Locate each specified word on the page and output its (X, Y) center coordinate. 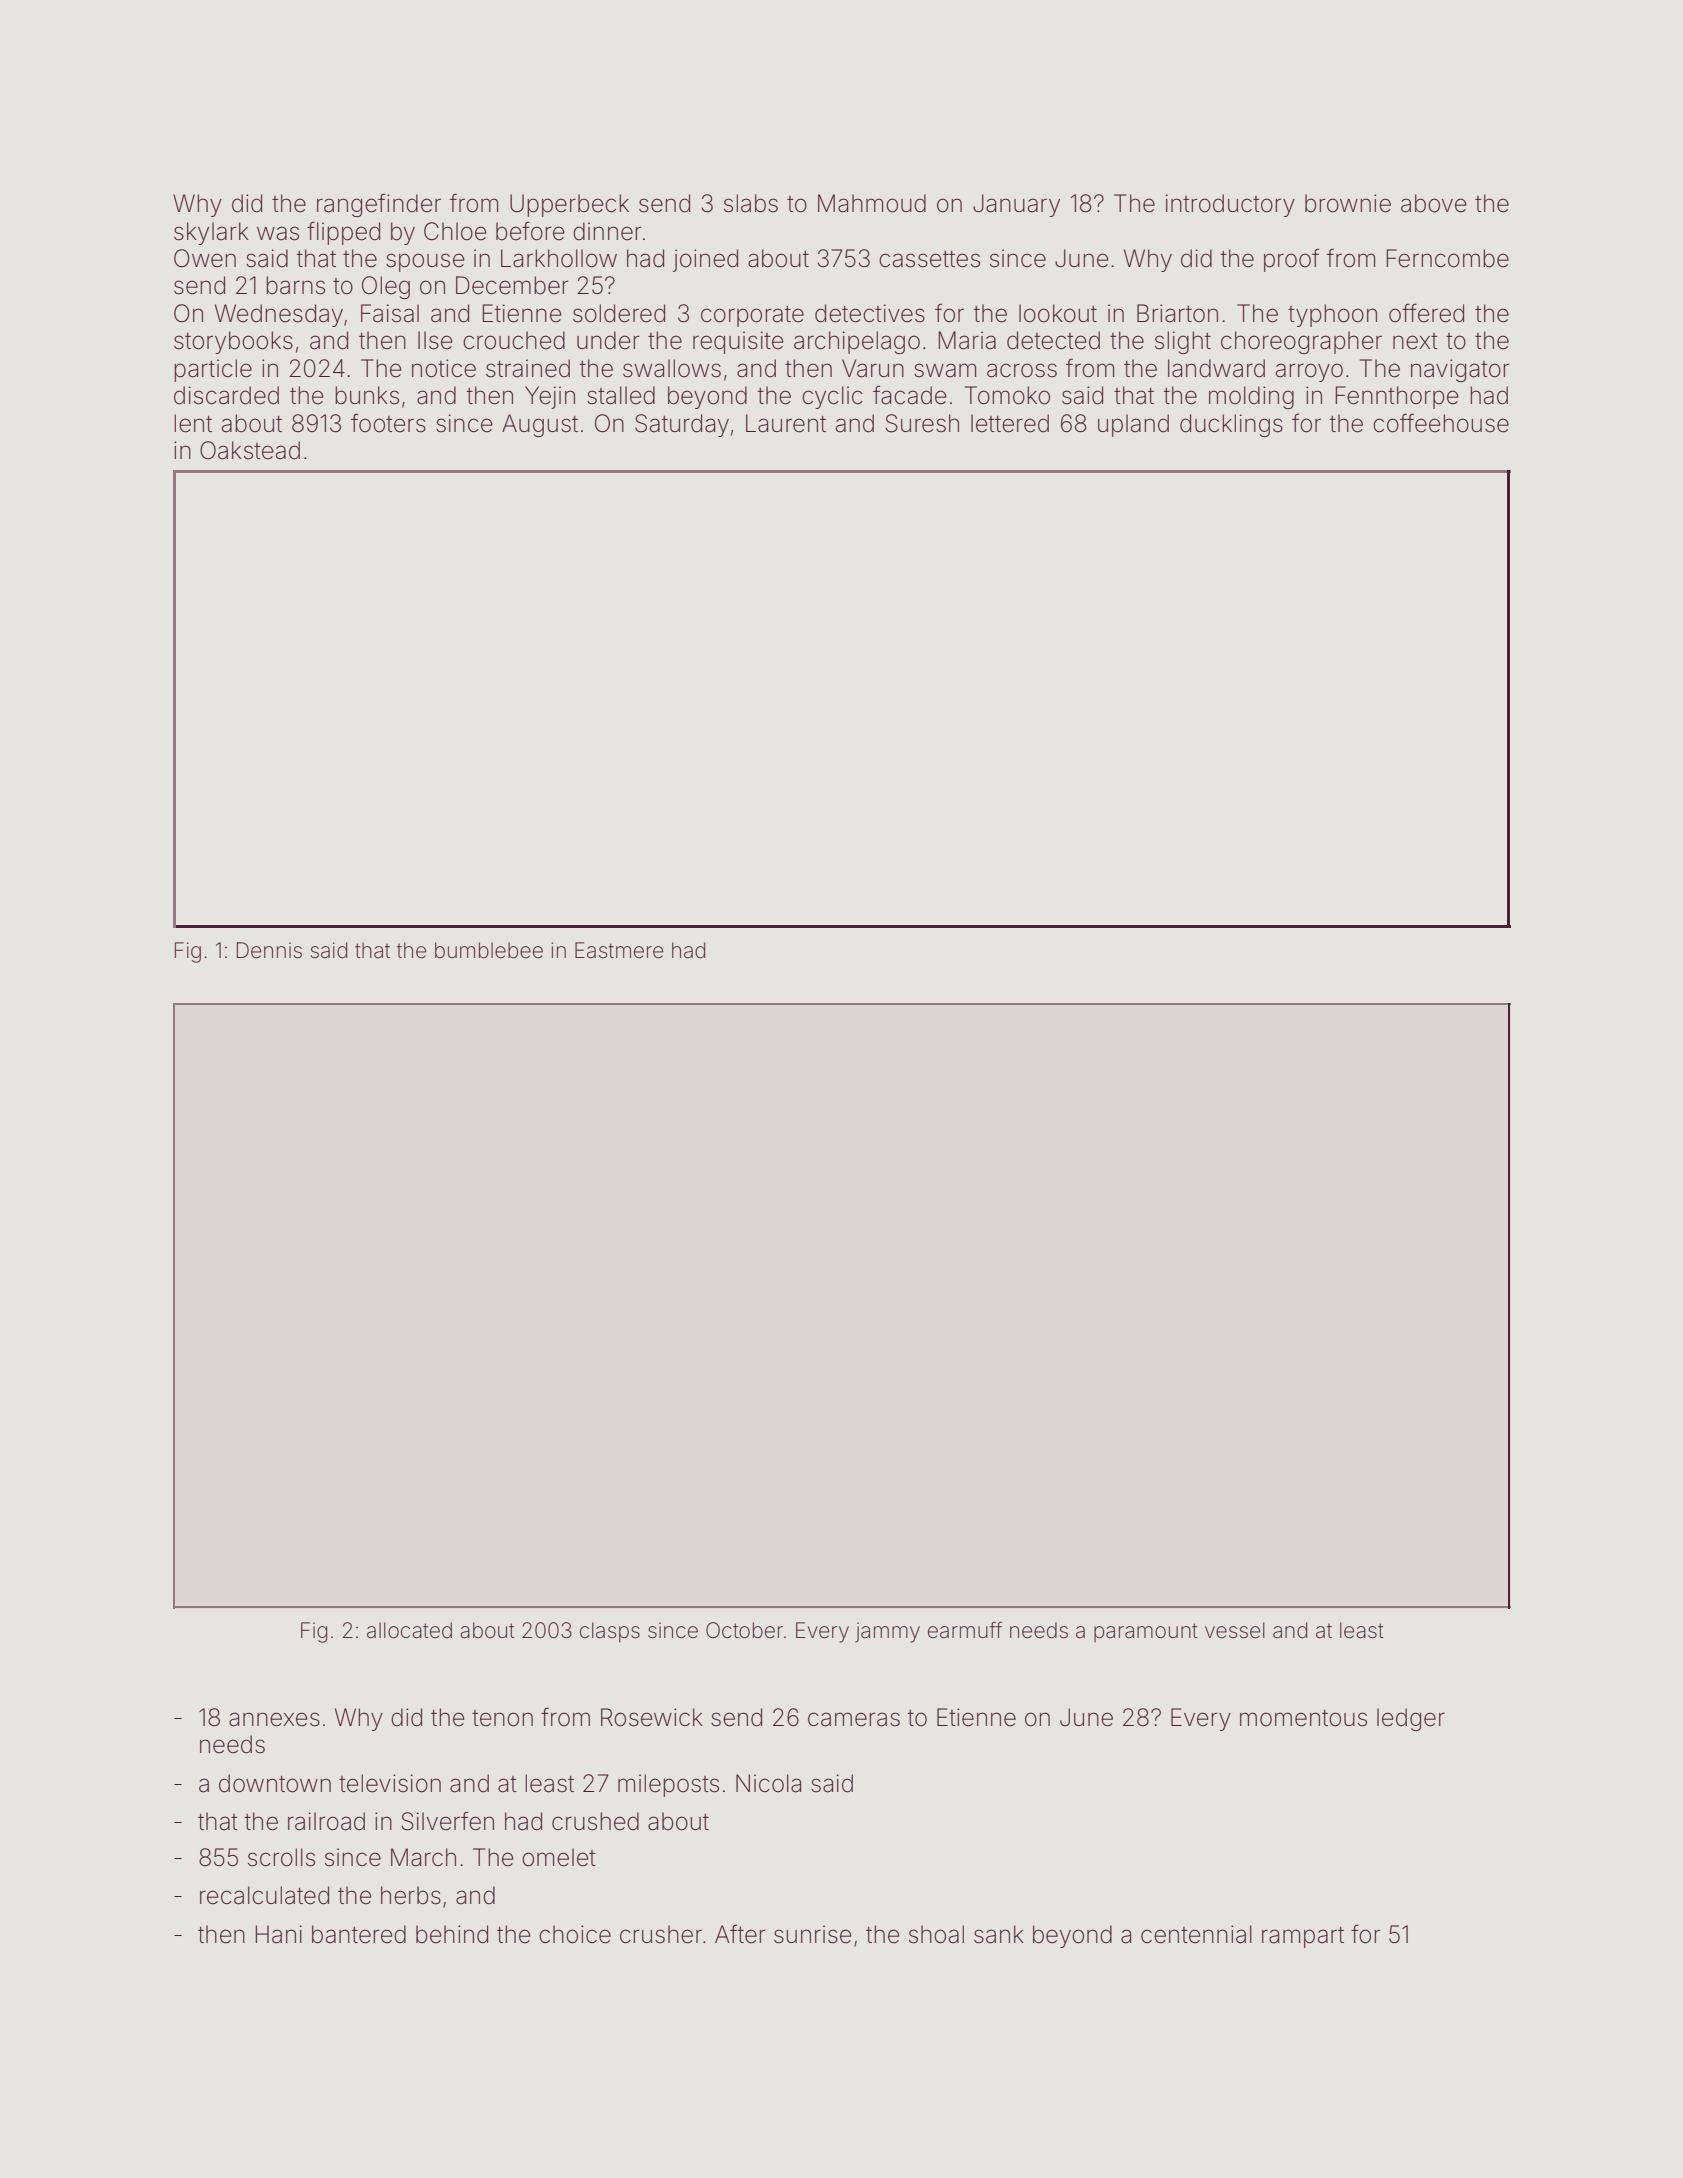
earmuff (965, 1630)
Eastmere (619, 950)
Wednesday (279, 315)
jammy (887, 1632)
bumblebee (489, 950)
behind (452, 1934)
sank (999, 1934)
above (1433, 203)
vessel (1235, 1630)
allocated (409, 1630)
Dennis (269, 950)
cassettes (929, 259)
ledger (1411, 1719)
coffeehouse (1441, 423)
